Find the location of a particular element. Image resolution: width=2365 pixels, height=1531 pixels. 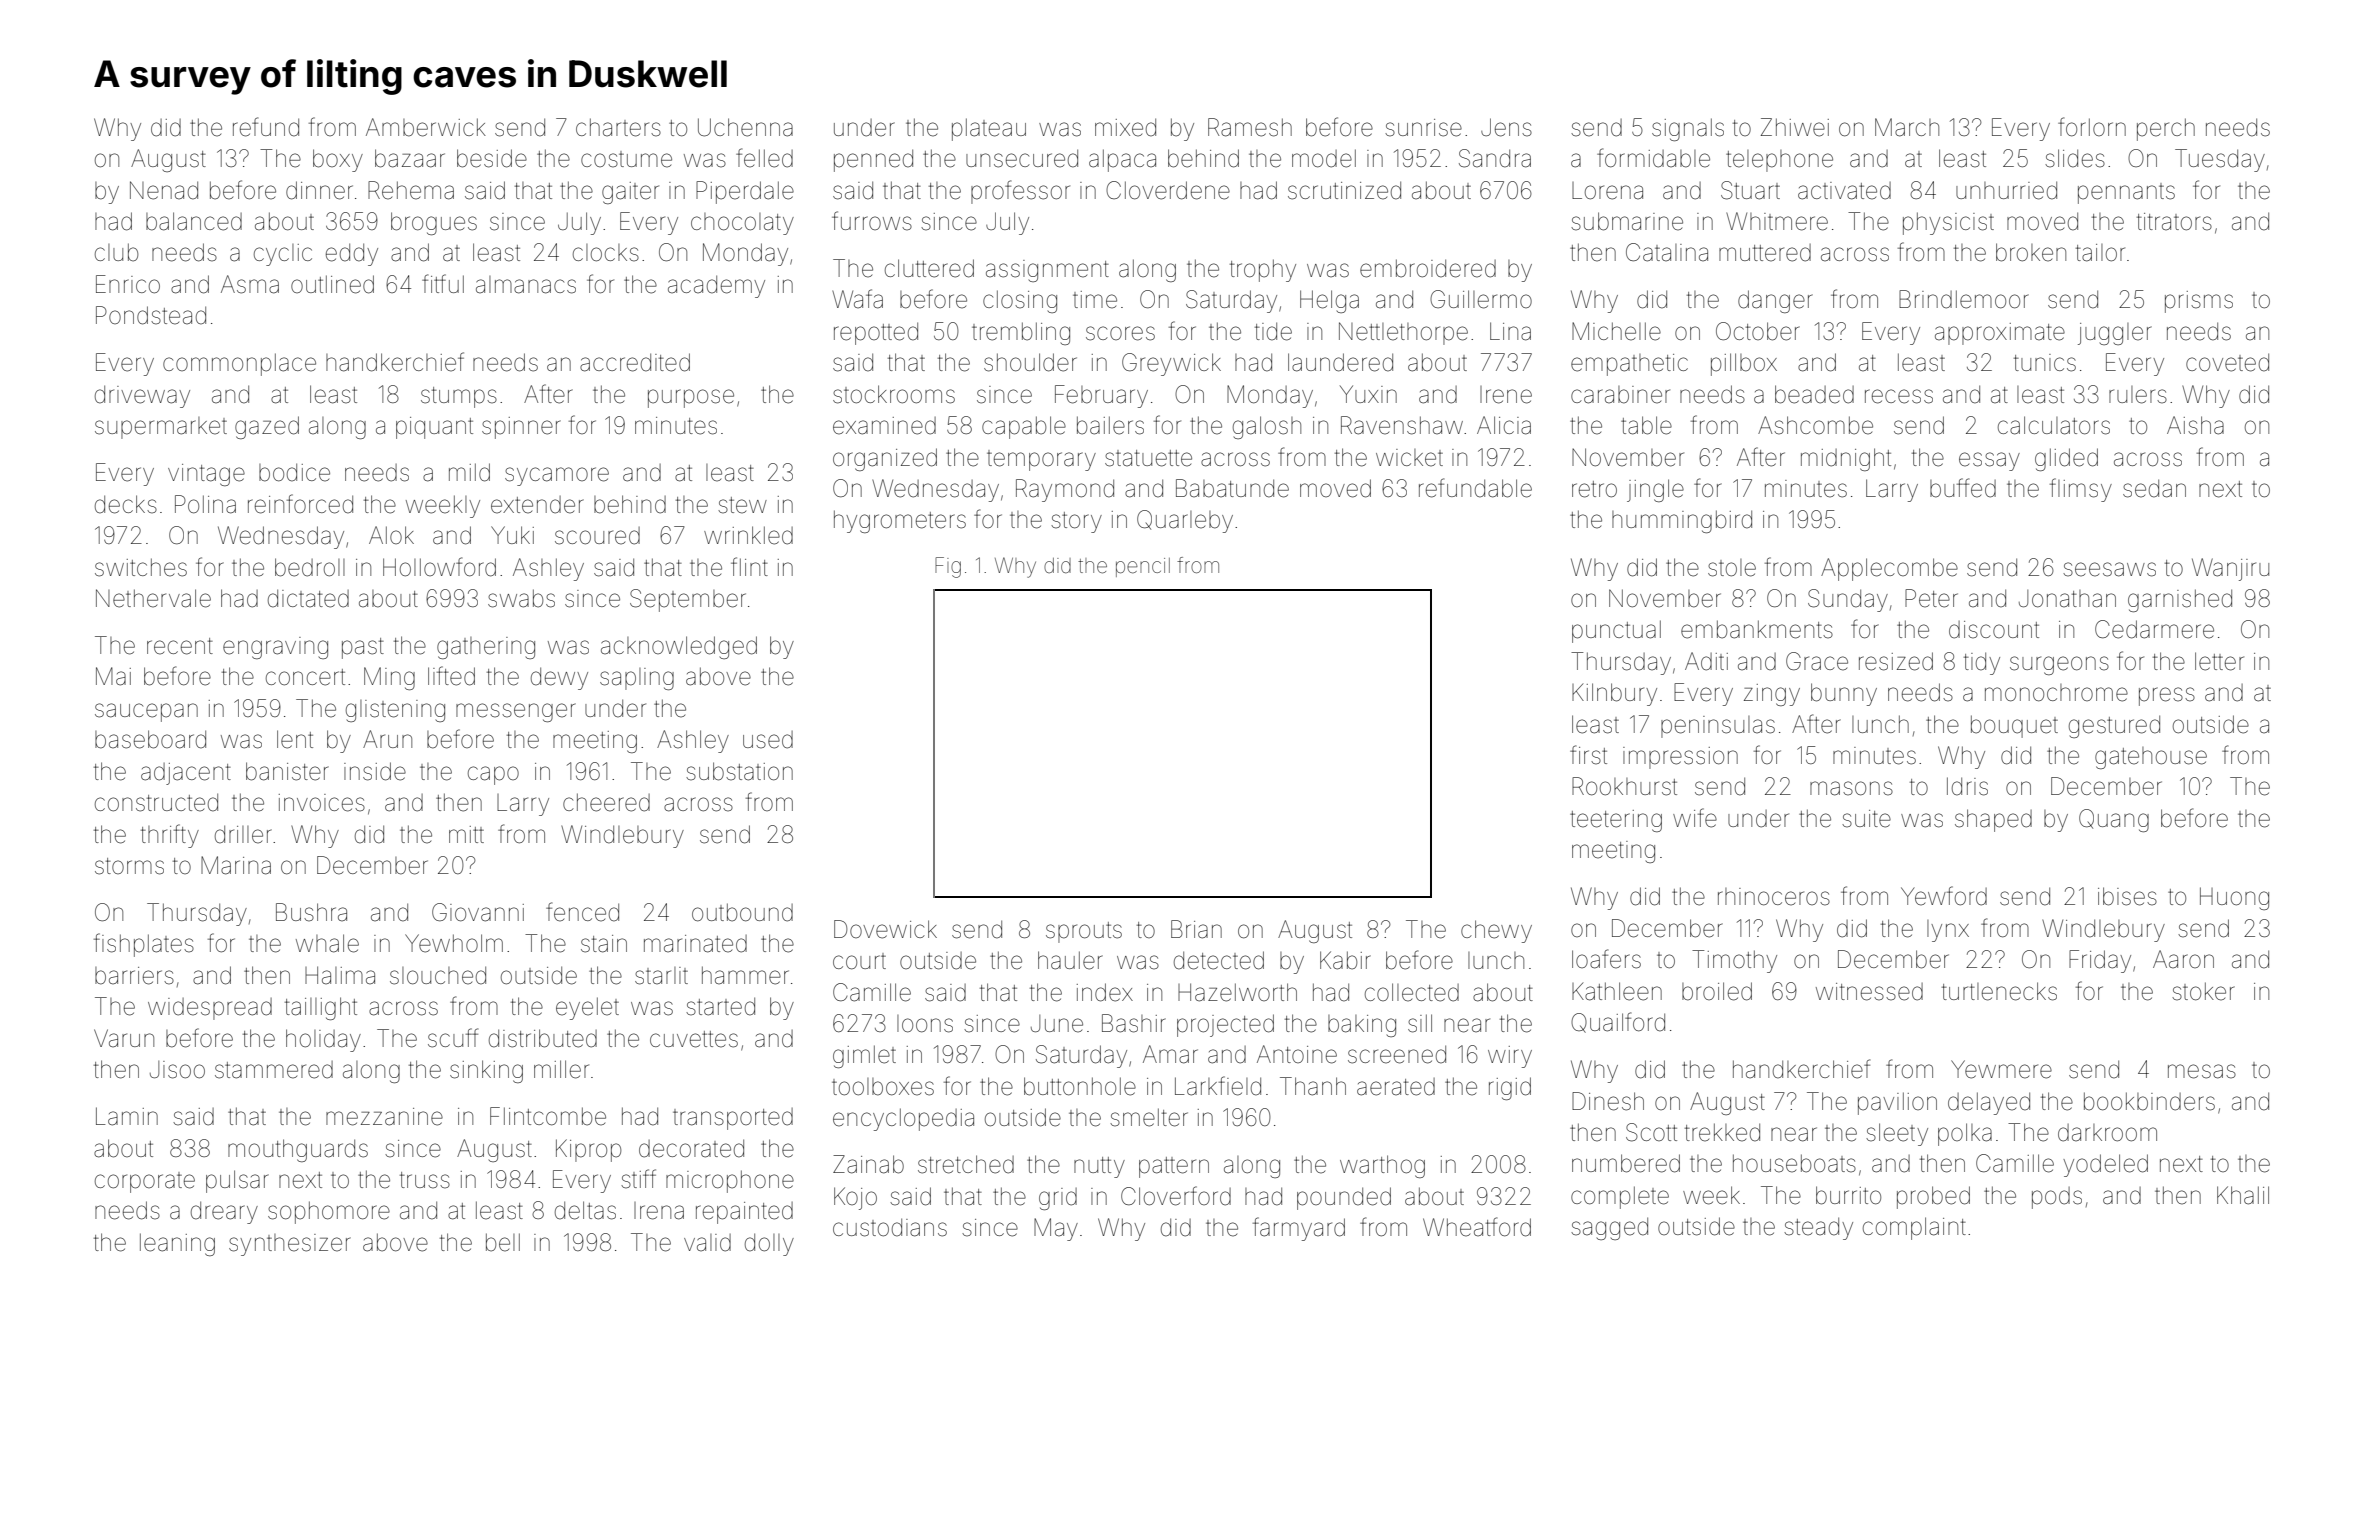

Hollowford is located at coordinates (439, 567).
